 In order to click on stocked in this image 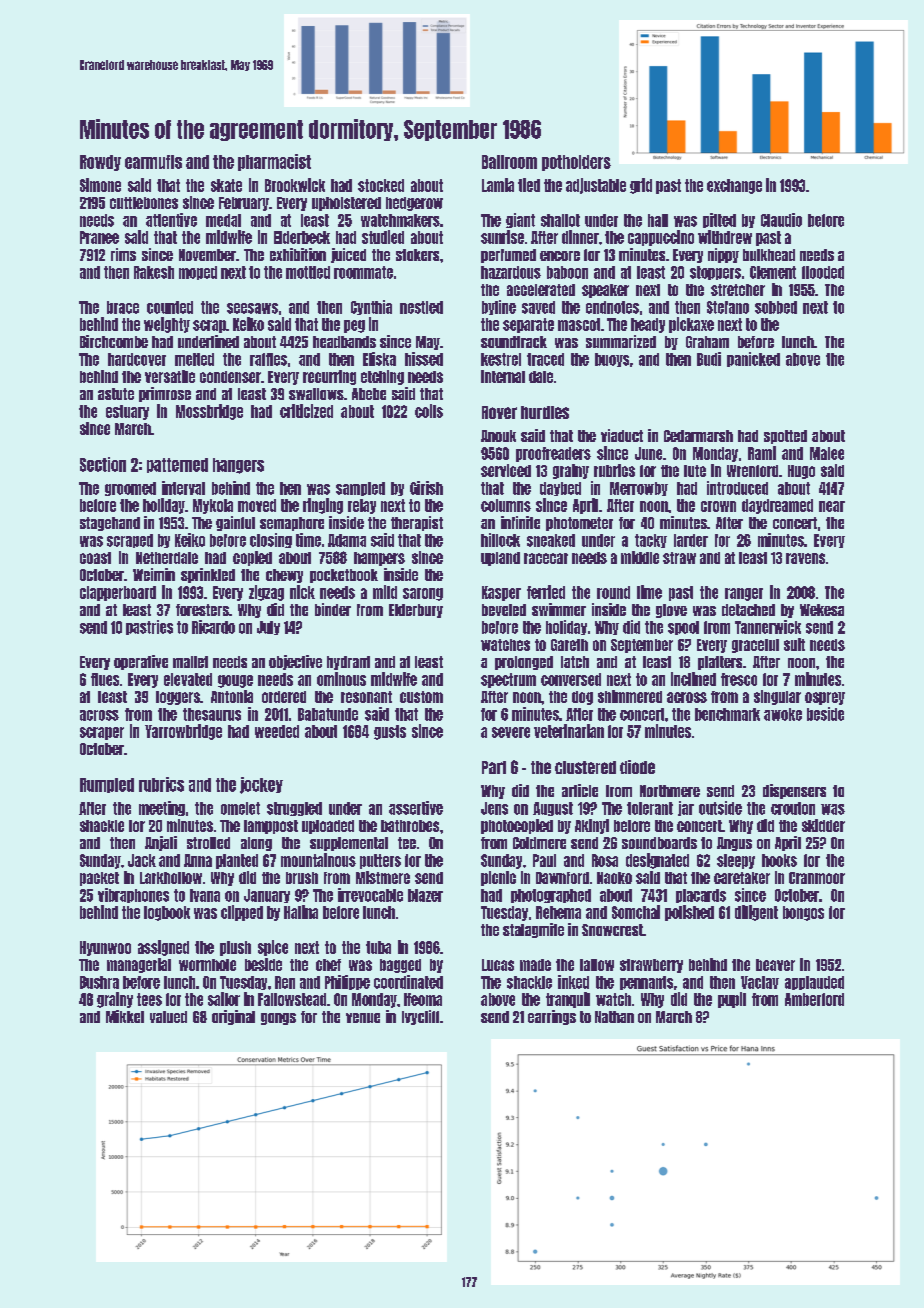, I will do `click(381, 185)`.
